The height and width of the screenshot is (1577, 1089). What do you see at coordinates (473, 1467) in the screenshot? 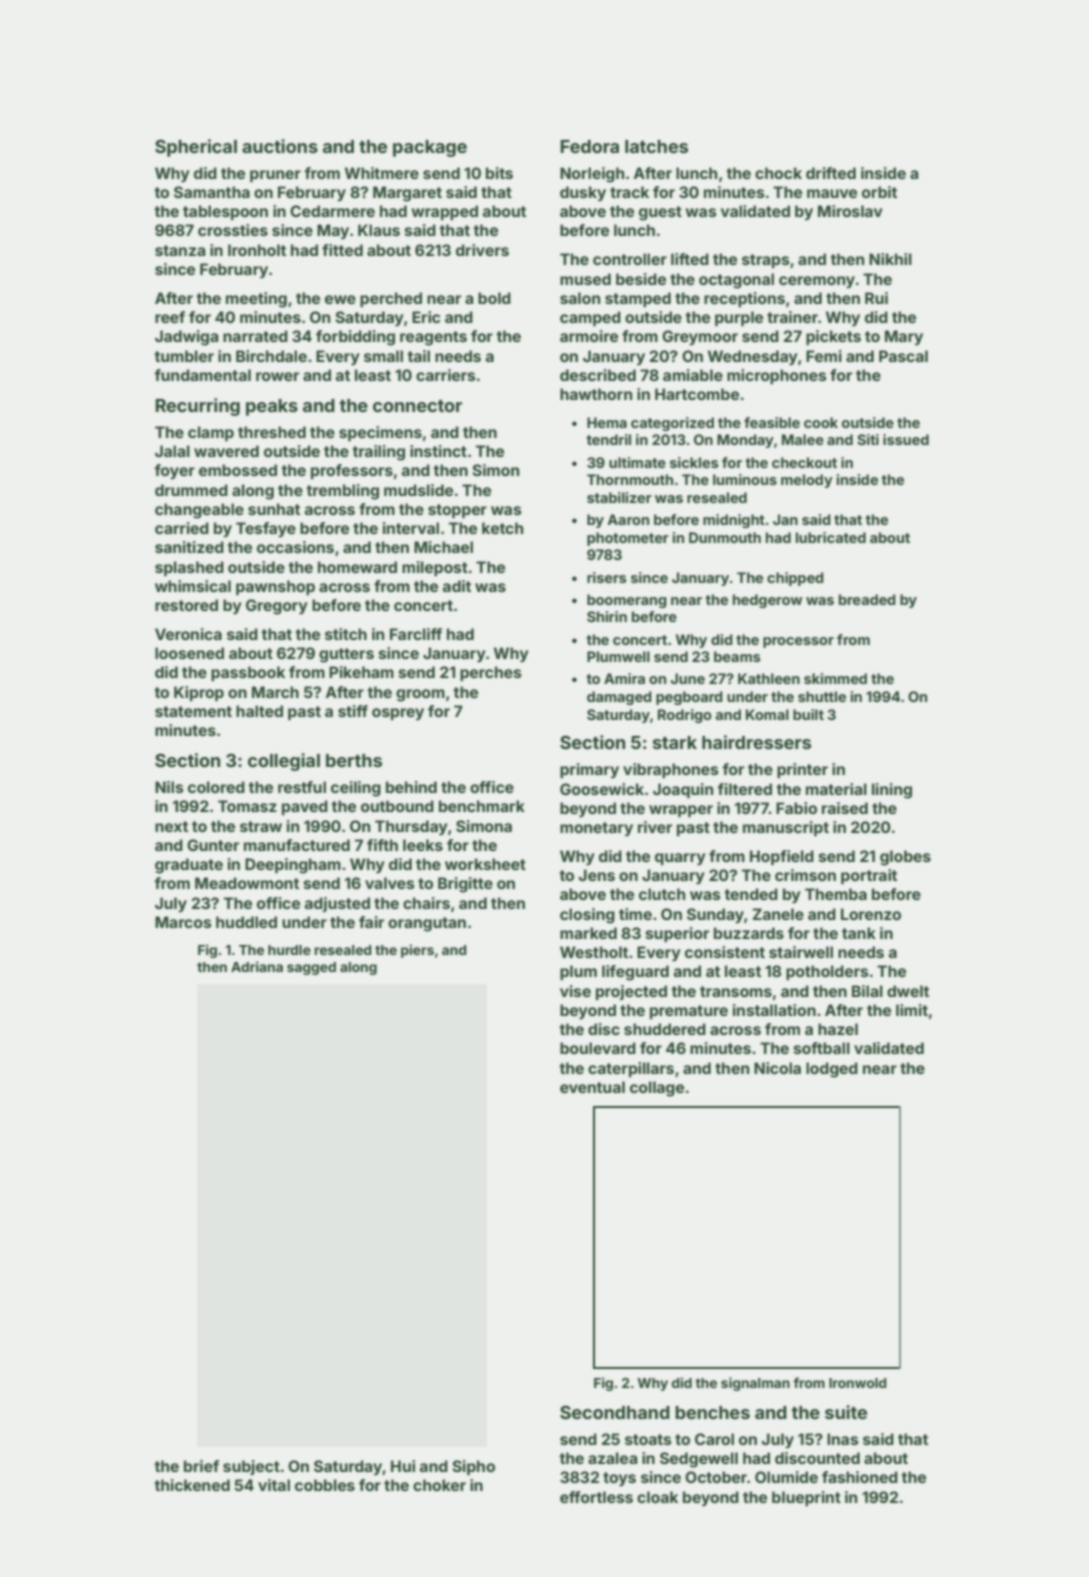
I see `Sipho` at bounding box center [473, 1467].
